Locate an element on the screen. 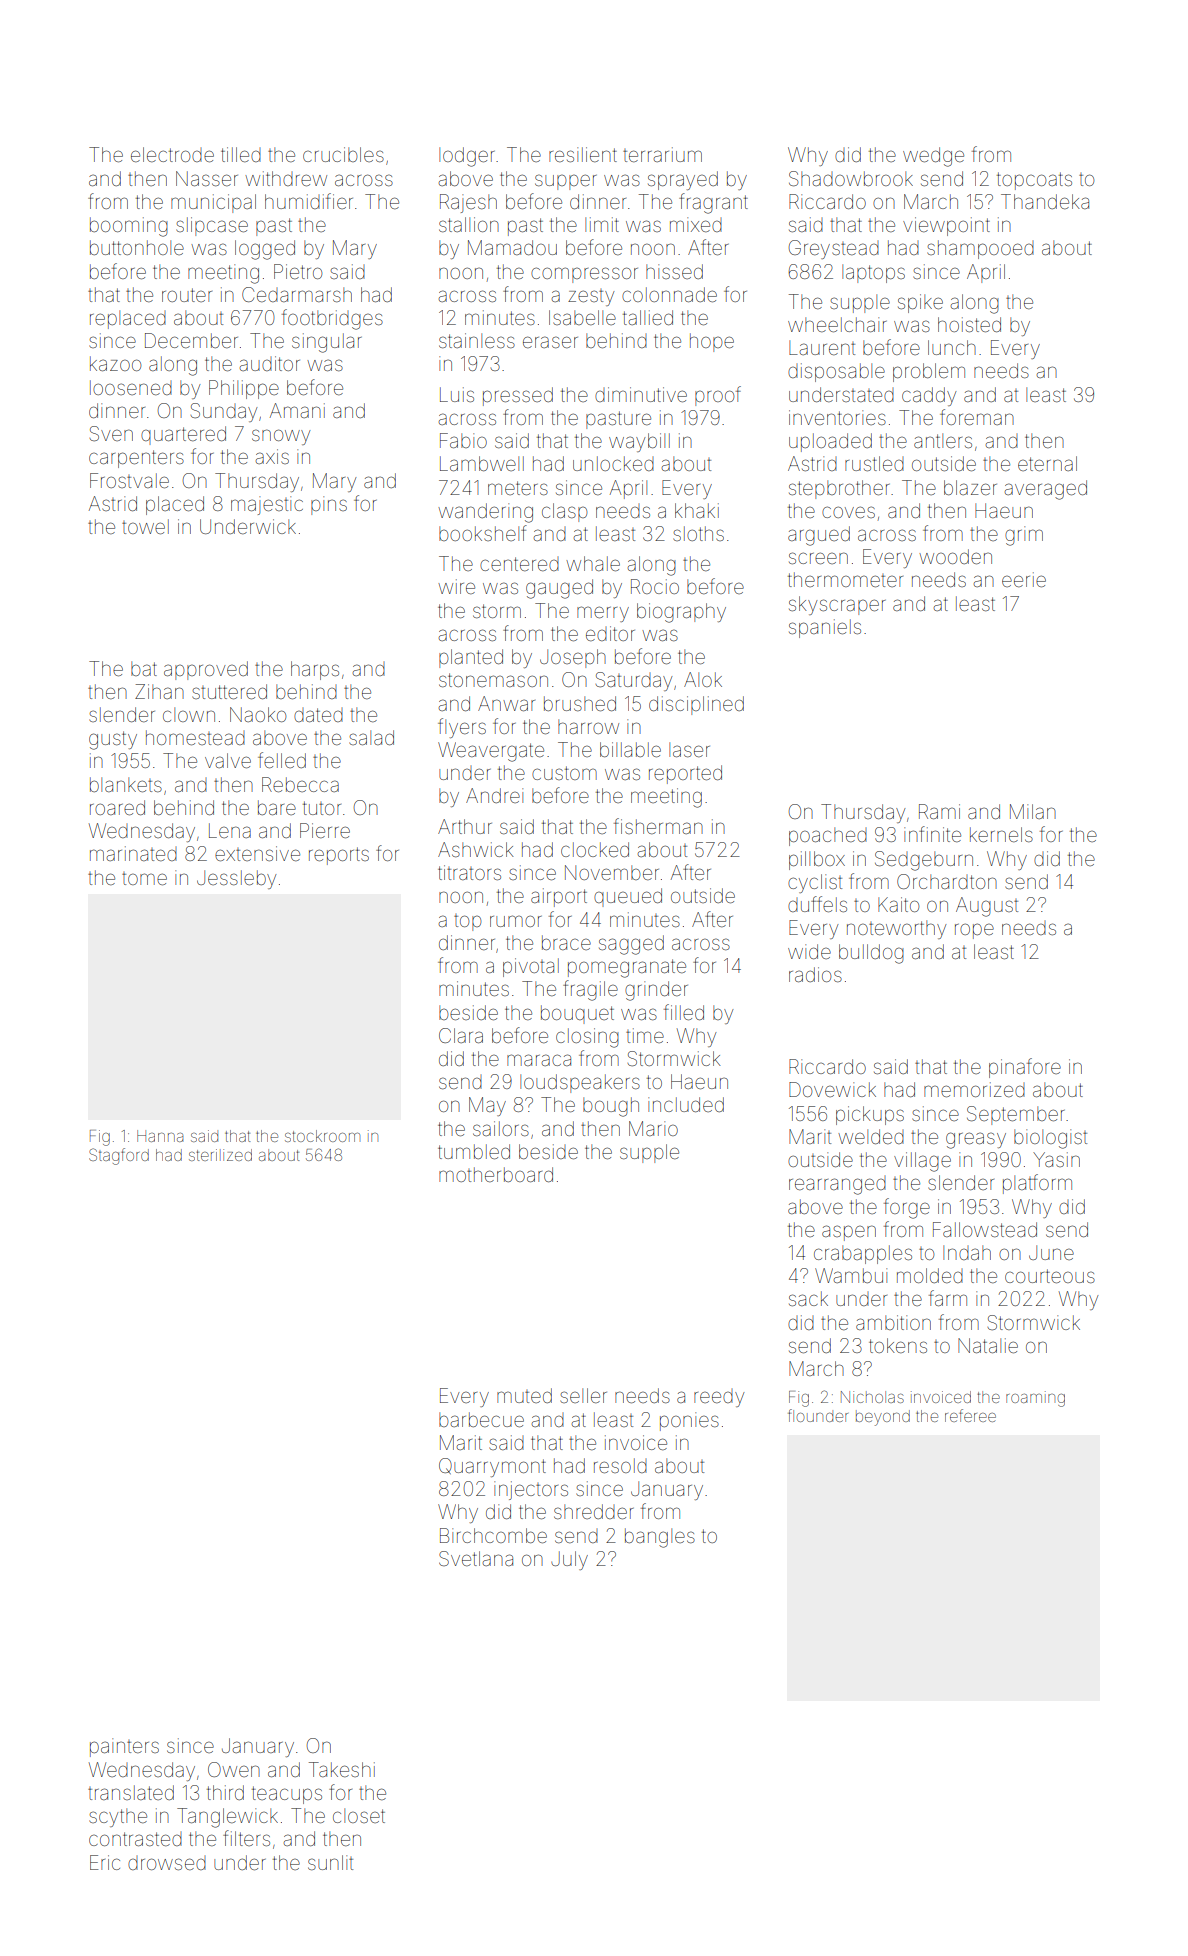 This screenshot has height=1956, width=1188. spaniels is located at coordinates (825, 628).
